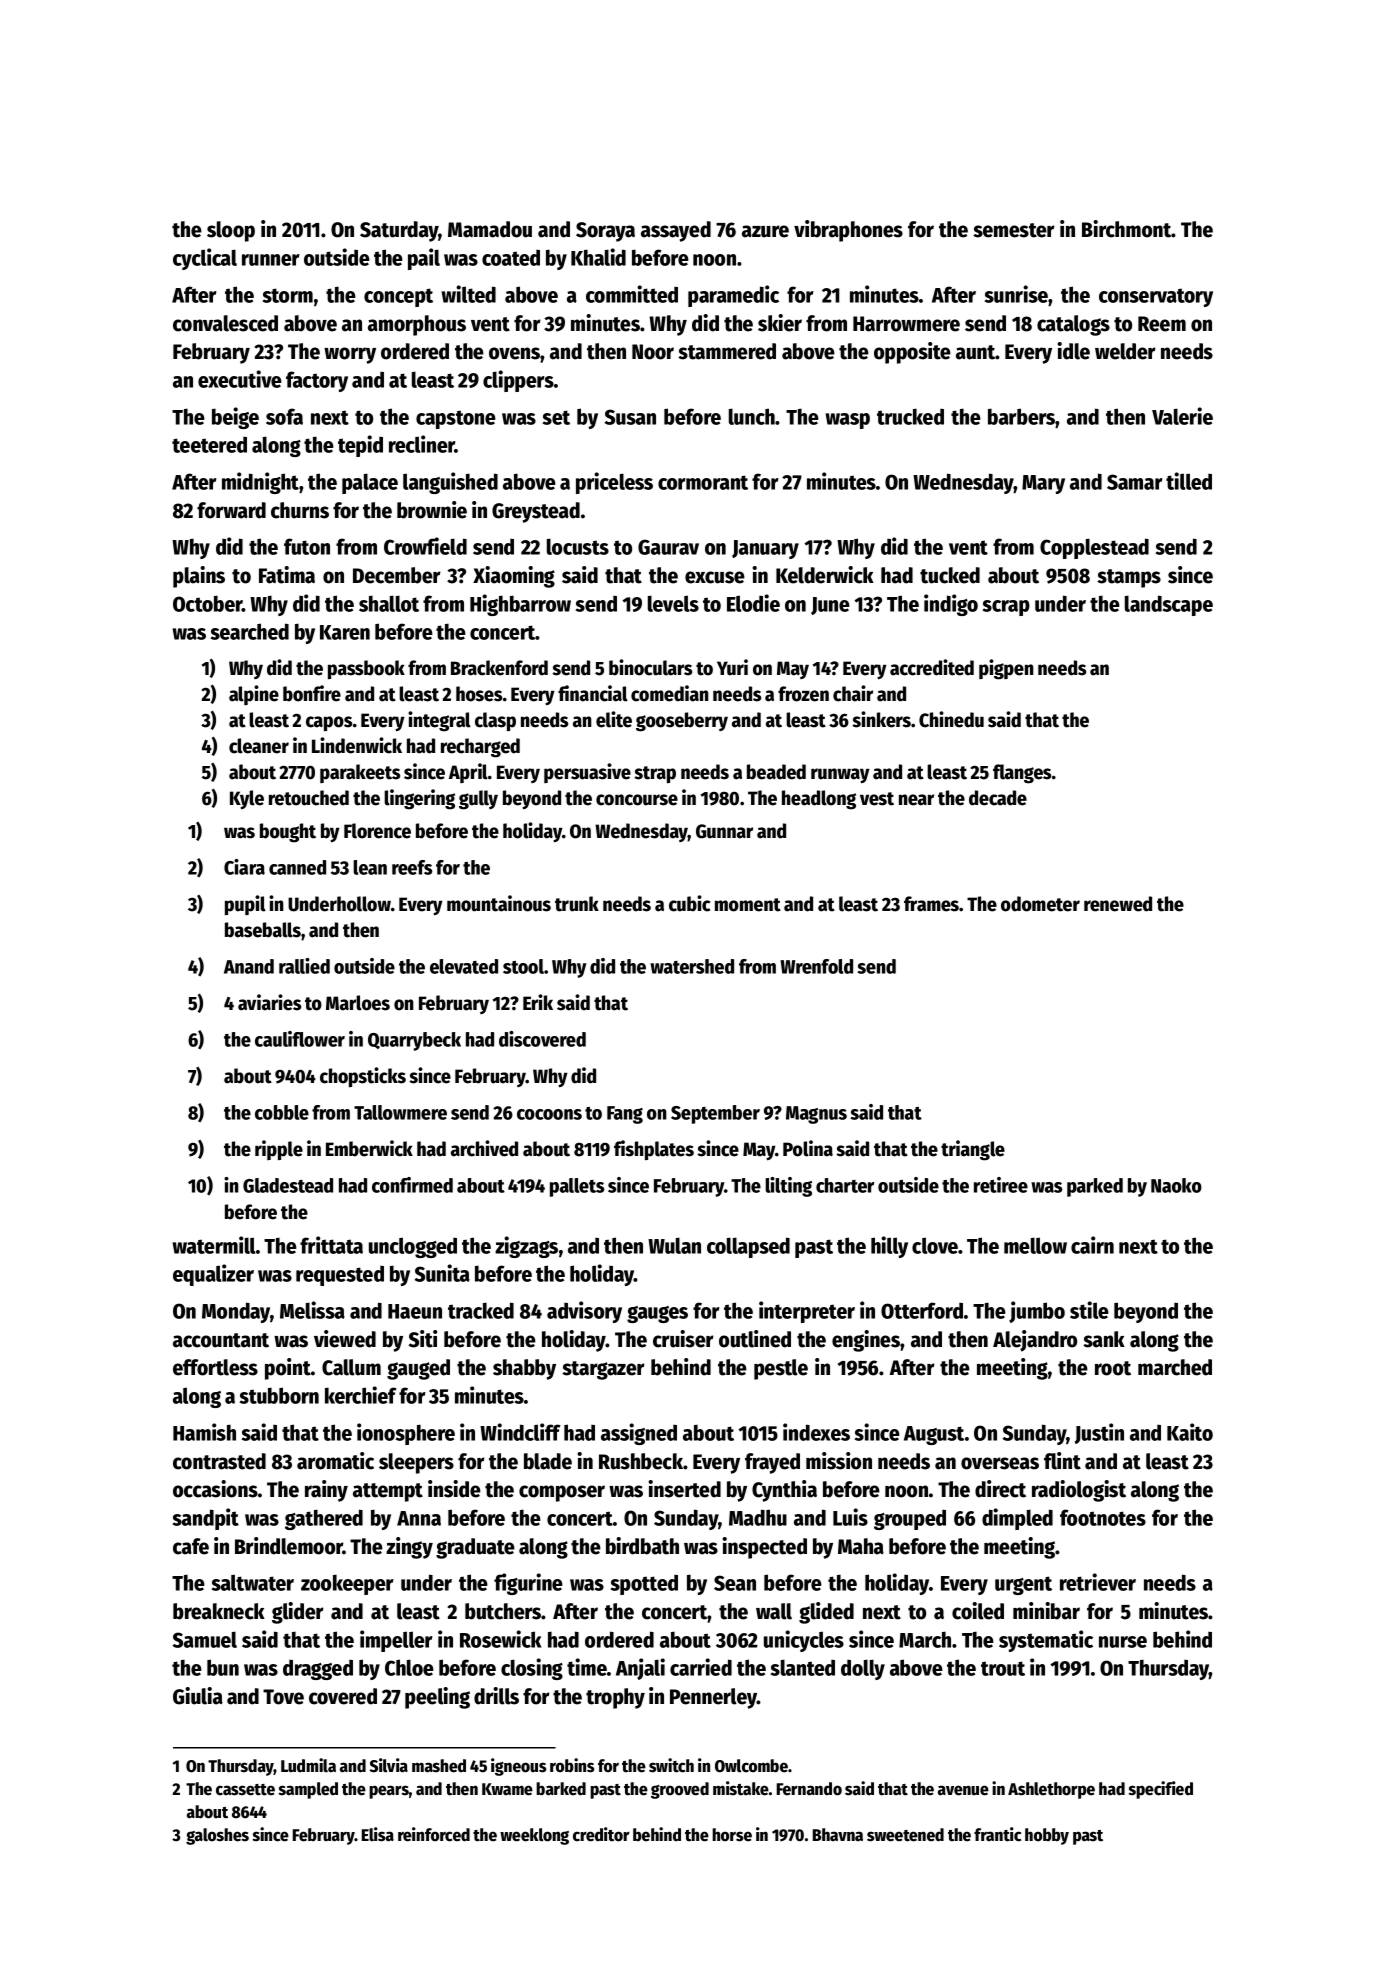 Image resolution: width=1386 pixels, height=1969 pixels. I want to click on azure, so click(765, 231).
